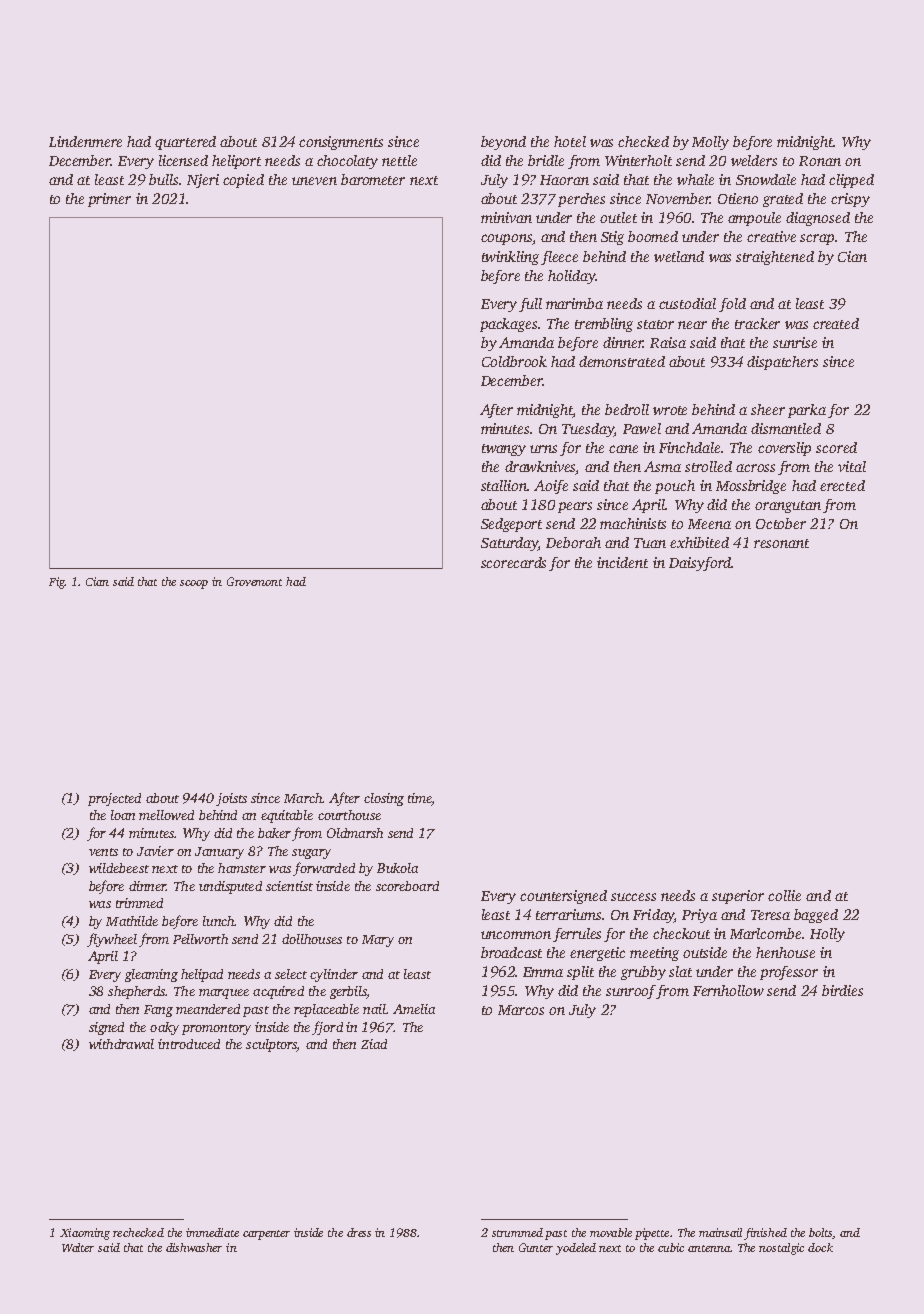 Image resolution: width=924 pixels, height=1314 pixels. Describe the element at coordinates (817, 239) in the screenshot. I see `scrap` at that location.
